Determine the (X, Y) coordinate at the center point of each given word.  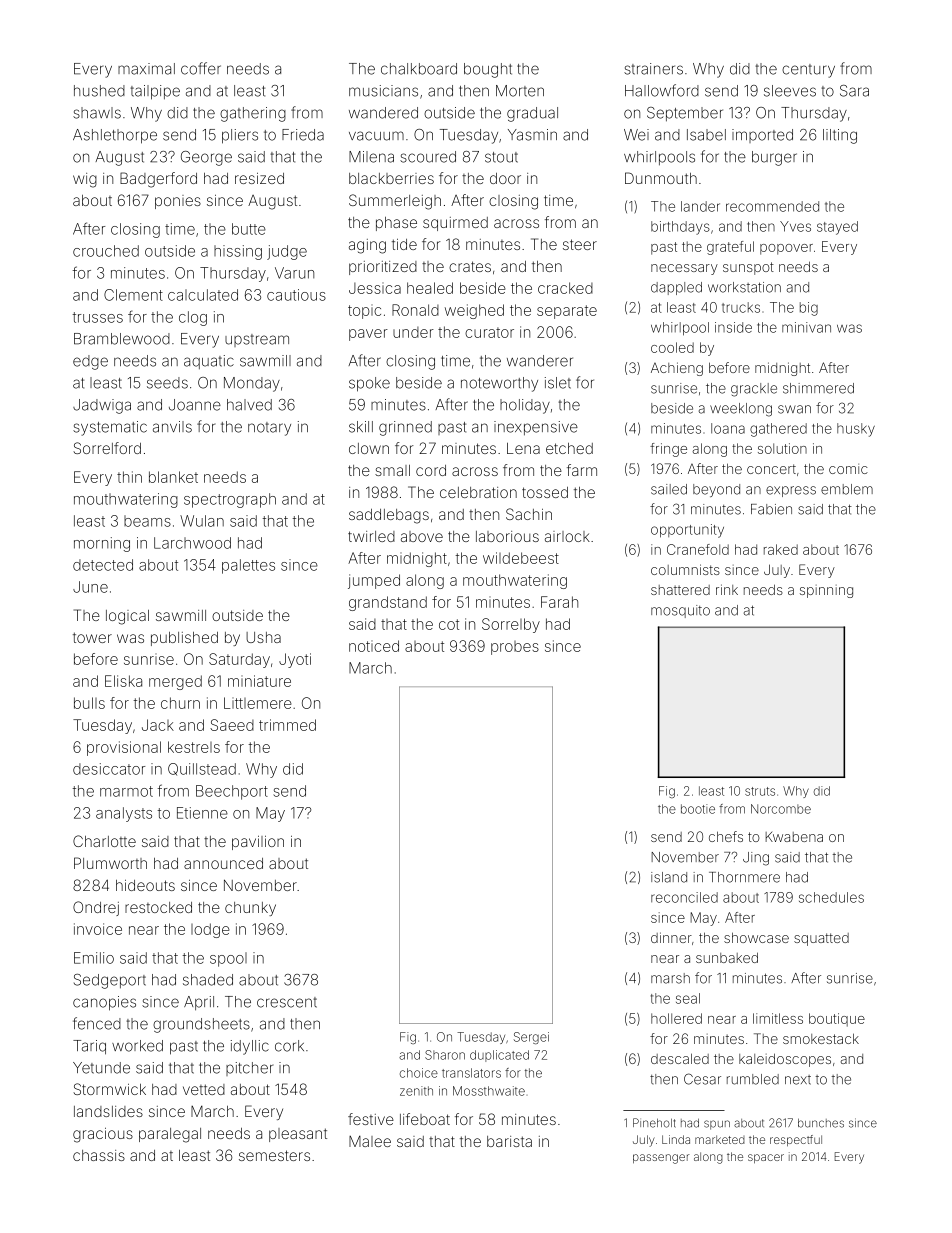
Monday (252, 384)
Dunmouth (661, 178)
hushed (99, 91)
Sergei (531, 1038)
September (685, 114)
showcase (756, 937)
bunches (821, 1123)
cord (431, 470)
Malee (370, 1141)
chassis (99, 1155)
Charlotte (104, 841)
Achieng (677, 369)
